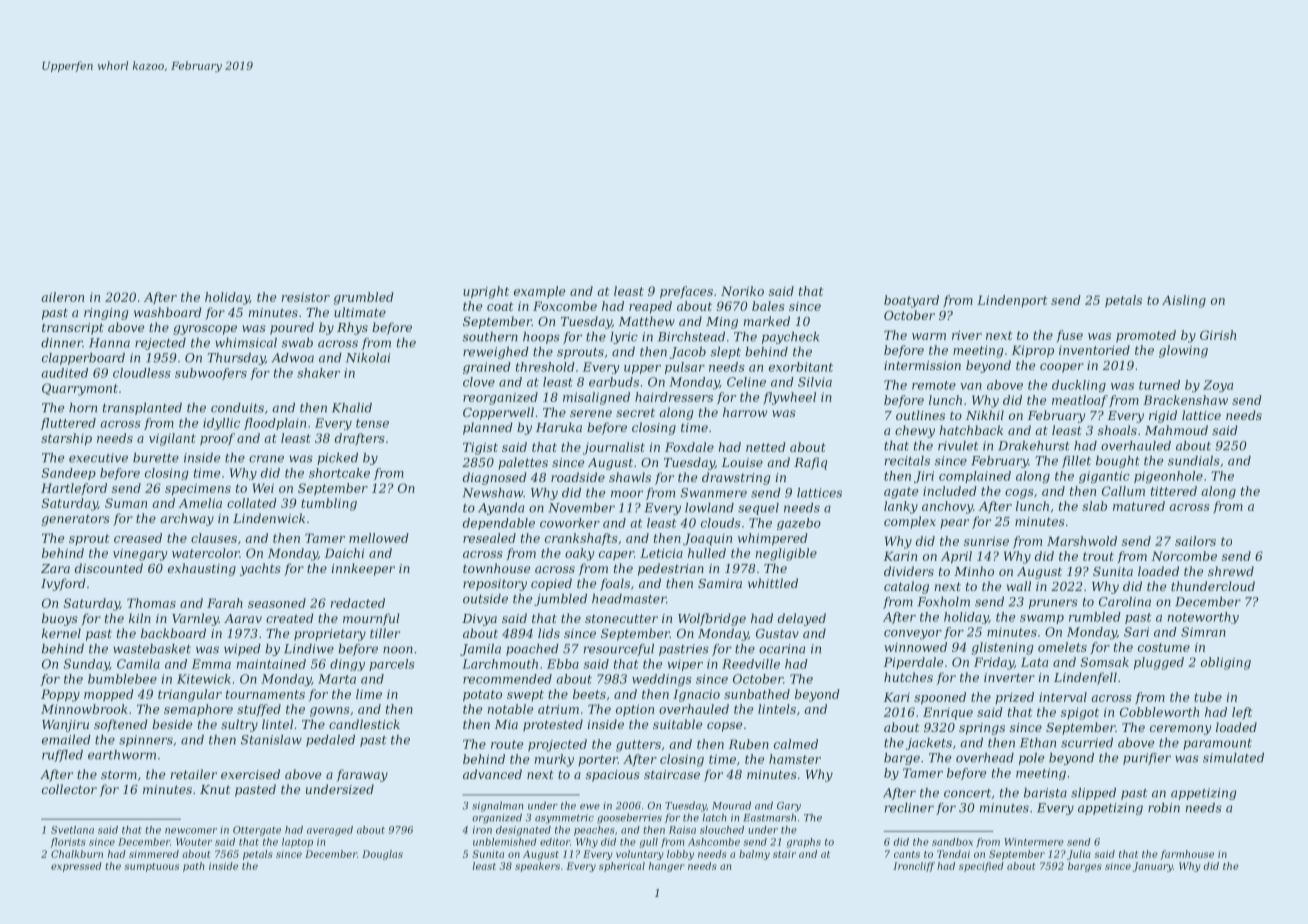 Image resolution: width=1308 pixels, height=924 pixels. What do you see at coordinates (1034, 842) in the image?
I see `Wintermere` at bounding box center [1034, 842].
